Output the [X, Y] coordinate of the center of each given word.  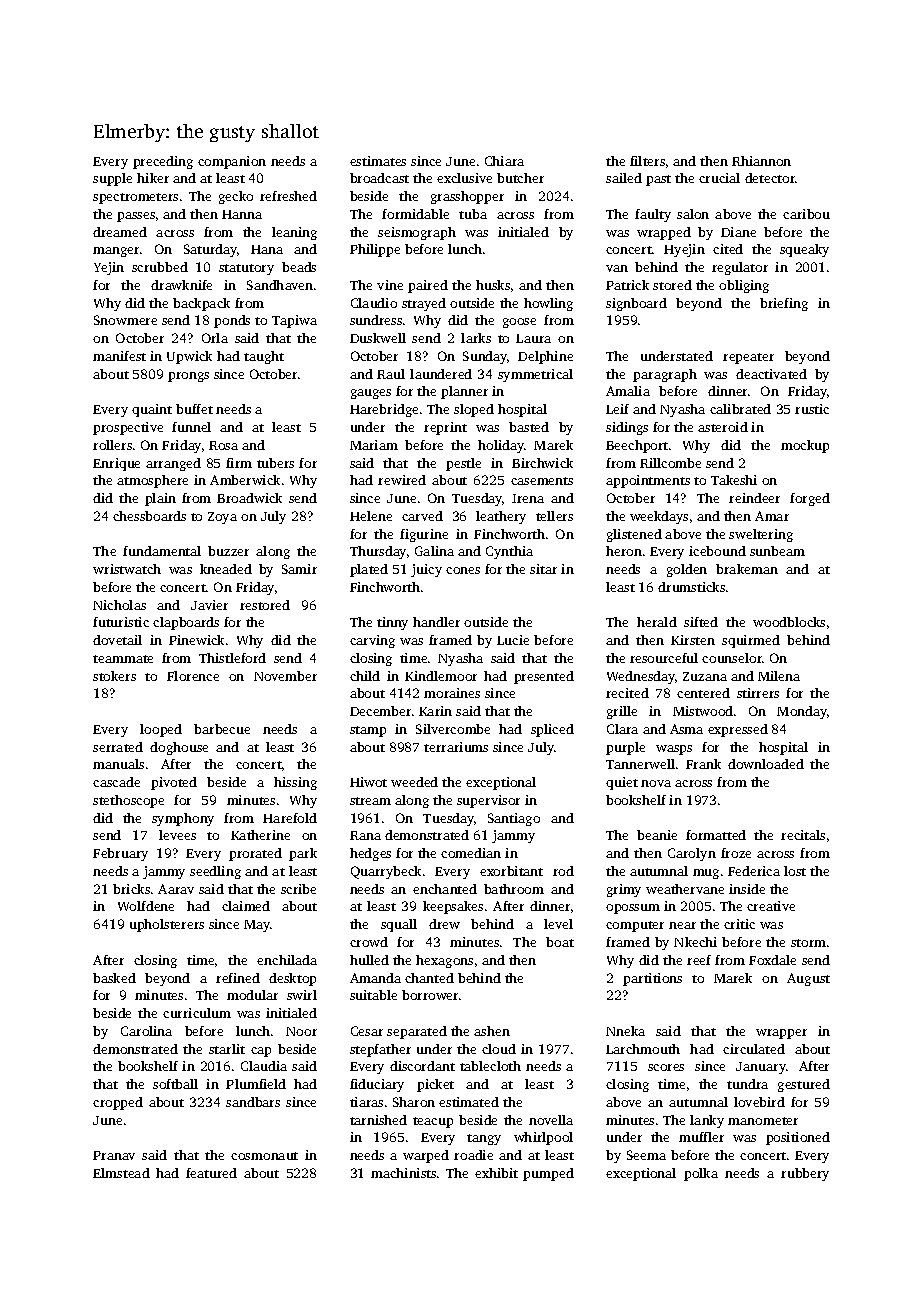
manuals [118, 764]
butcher [520, 178]
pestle [463, 464]
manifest [119, 356]
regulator [740, 268]
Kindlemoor [441, 676]
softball [175, 1084]
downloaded [766, 764]
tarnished [378, 1120]
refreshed [288, 196]
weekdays [659, 517]
